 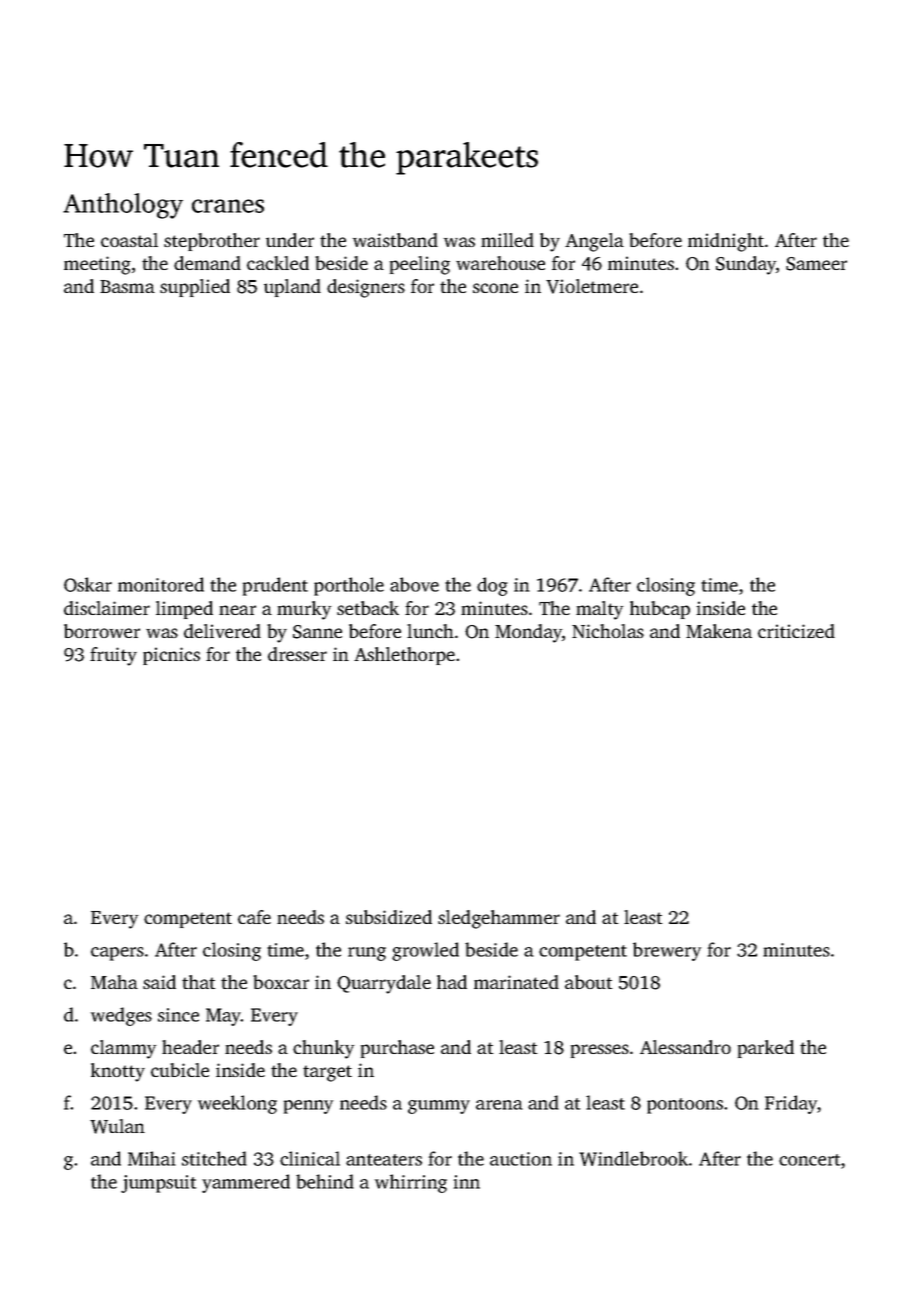 I want to click on porthole, so click(x=349, y=586).
